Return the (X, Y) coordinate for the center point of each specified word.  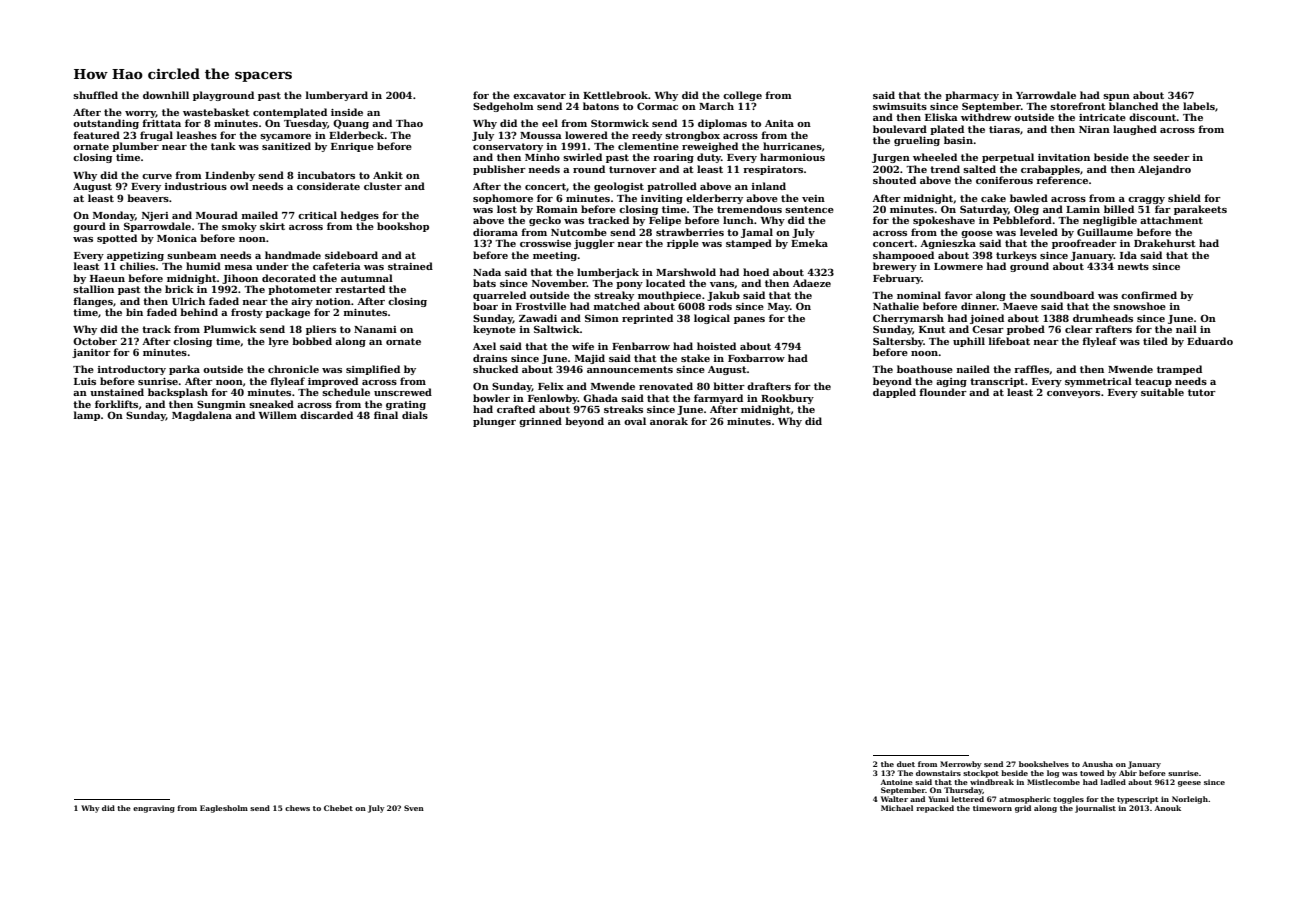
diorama (495, 232)
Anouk (1168, 808)
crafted (516, 409)
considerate (328, 186)
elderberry (714, 199)
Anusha (1097, 764)
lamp (87, 416)
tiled (1155, 341)
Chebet (338, 808)
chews (297, 808)
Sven (414, 808)
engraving (154, 809)
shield (1184, 198)
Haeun (107, 278)
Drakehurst (1165, 243)
